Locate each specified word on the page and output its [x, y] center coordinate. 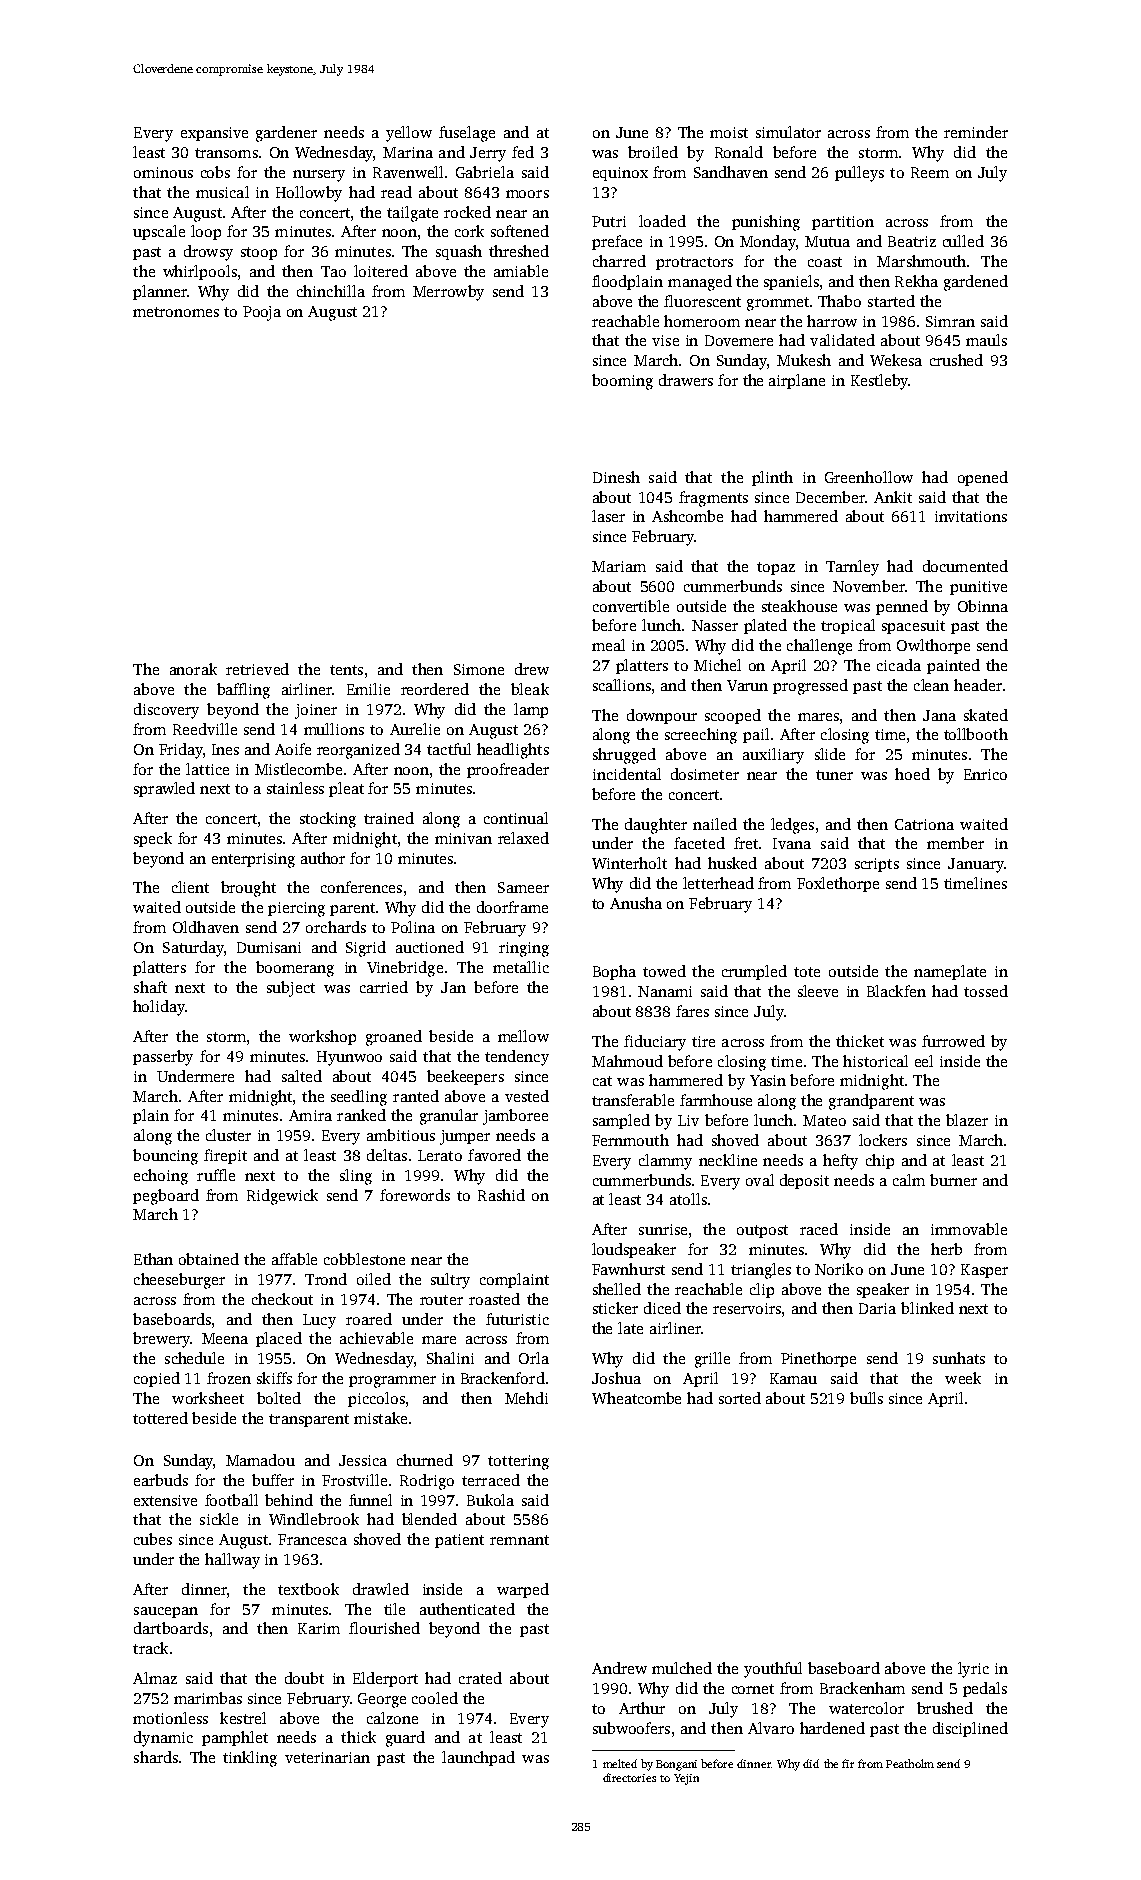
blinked [927, 1308]
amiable [521, 271]
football [231, 1500]
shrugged [624, 756]
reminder [976, 132]
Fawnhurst [628, 1269]
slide [830, 754]
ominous [163, 172]
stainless [295, 788]
